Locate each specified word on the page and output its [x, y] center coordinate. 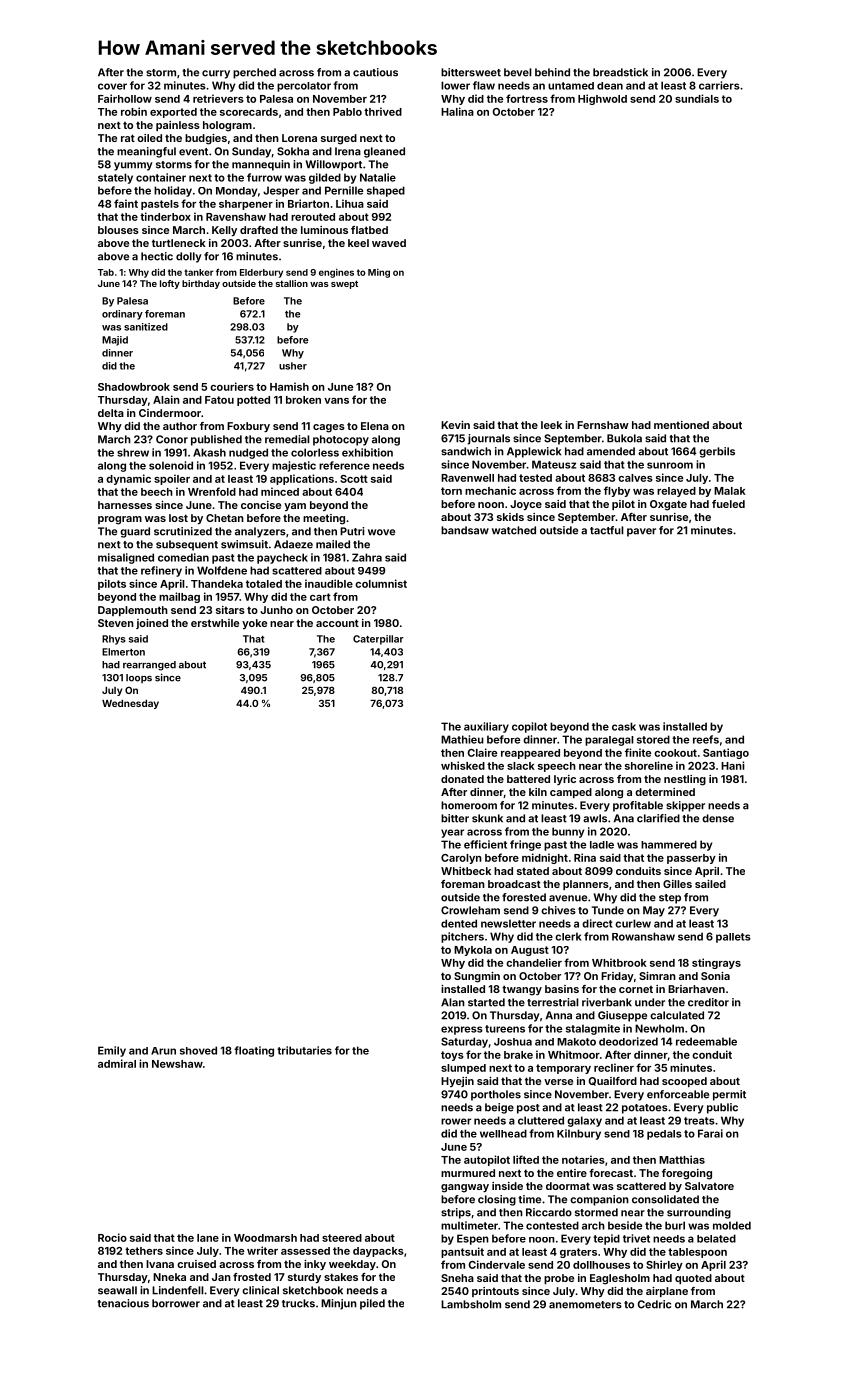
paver [641, 532]
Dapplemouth [133, 611]
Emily [112, 1051]
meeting [324, 519]
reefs [706, 739]
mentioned [681, 425]
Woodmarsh [265, 1238]
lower [455, 85]
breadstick [620, 72]
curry [216, 74]
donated [462, 779]
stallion [292, 283]
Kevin [455, 425]
